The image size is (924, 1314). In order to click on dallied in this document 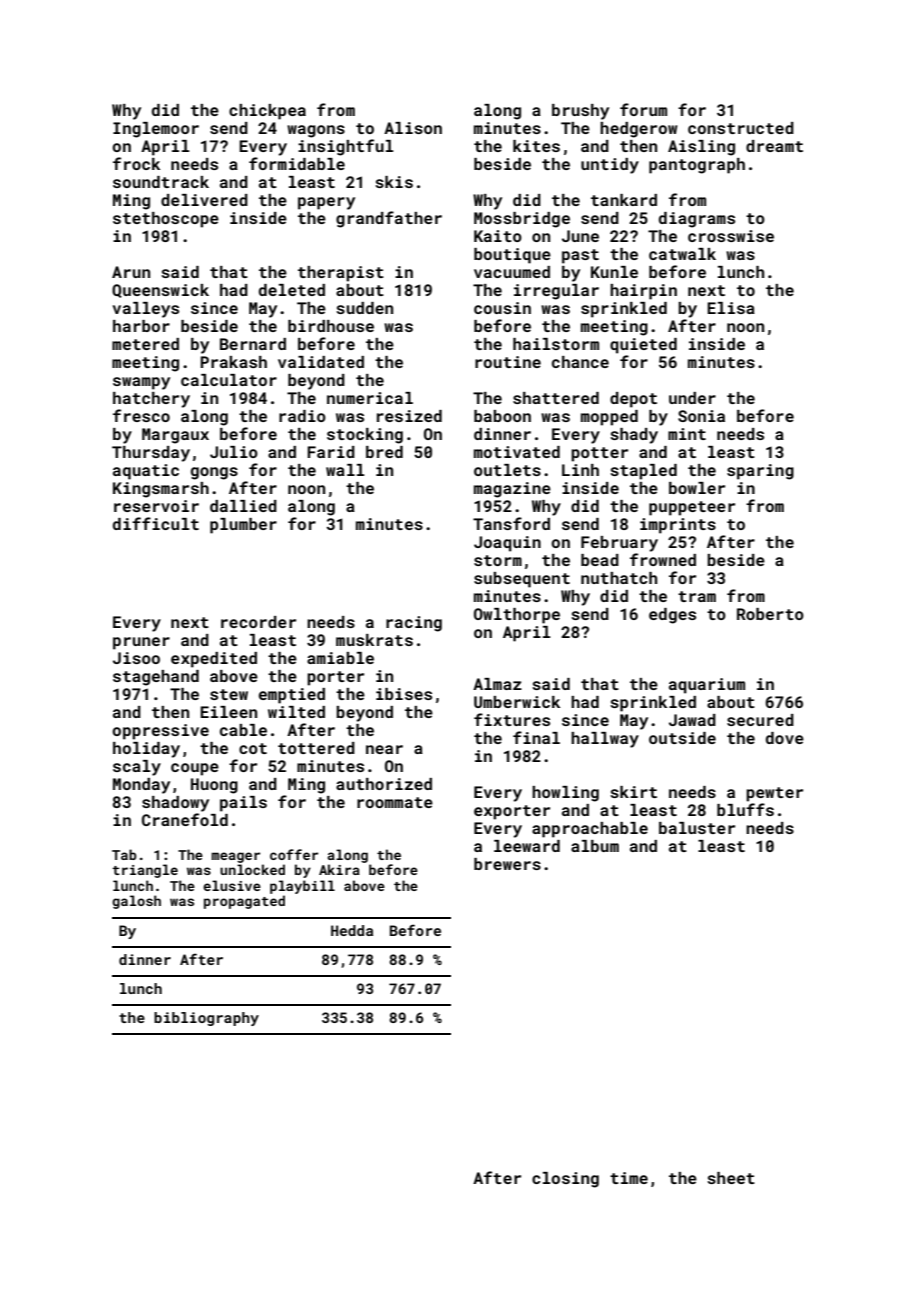, I will do `click(243, 506)`.
